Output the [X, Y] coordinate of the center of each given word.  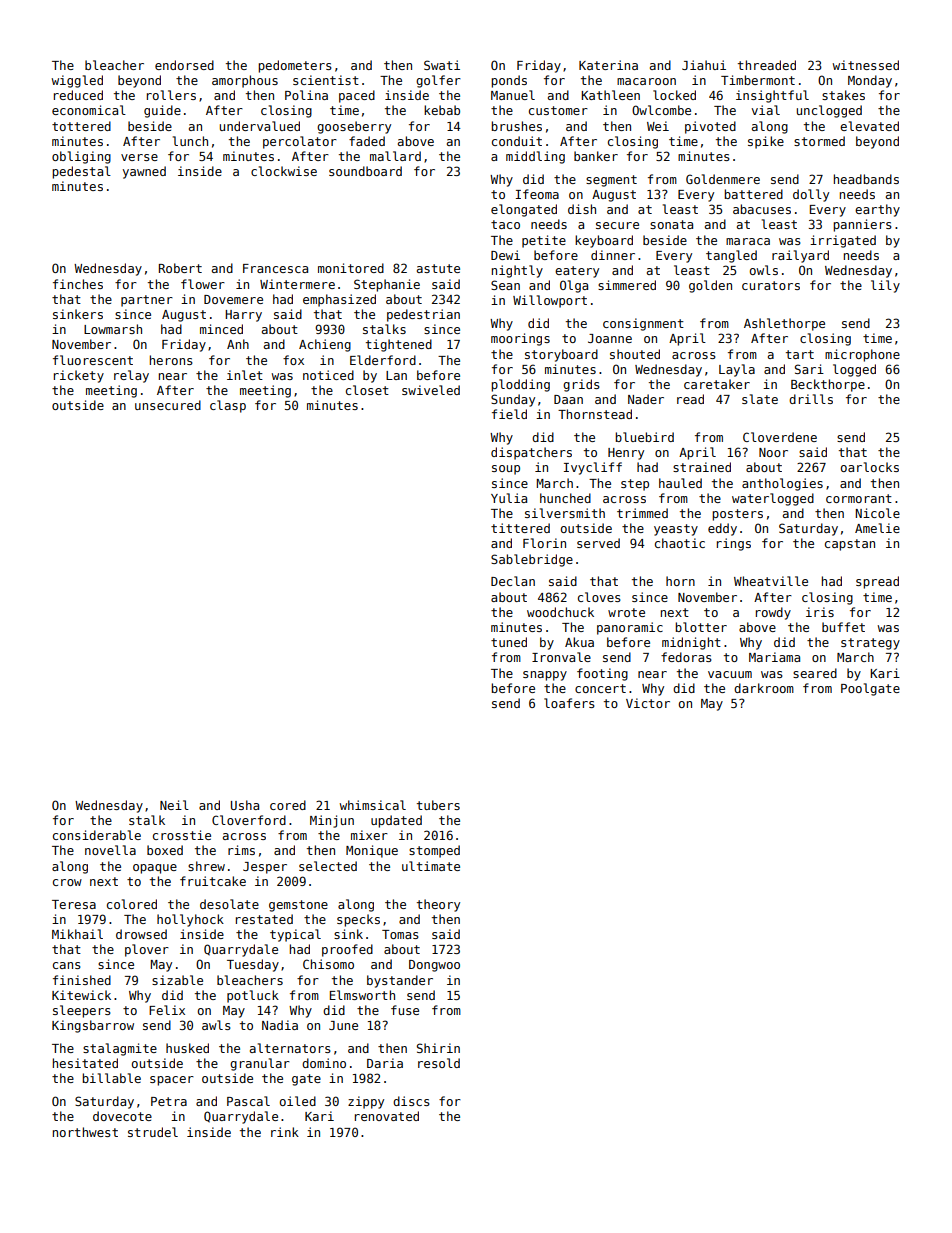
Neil [174, 805]
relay [131, 376]
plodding [520, 385]
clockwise [284, 171]
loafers [569, 703]
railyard [800, 256]
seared [815, 673]
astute [438, 268]
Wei [658, 126]
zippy [366, 1102]
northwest [85, 1132]
